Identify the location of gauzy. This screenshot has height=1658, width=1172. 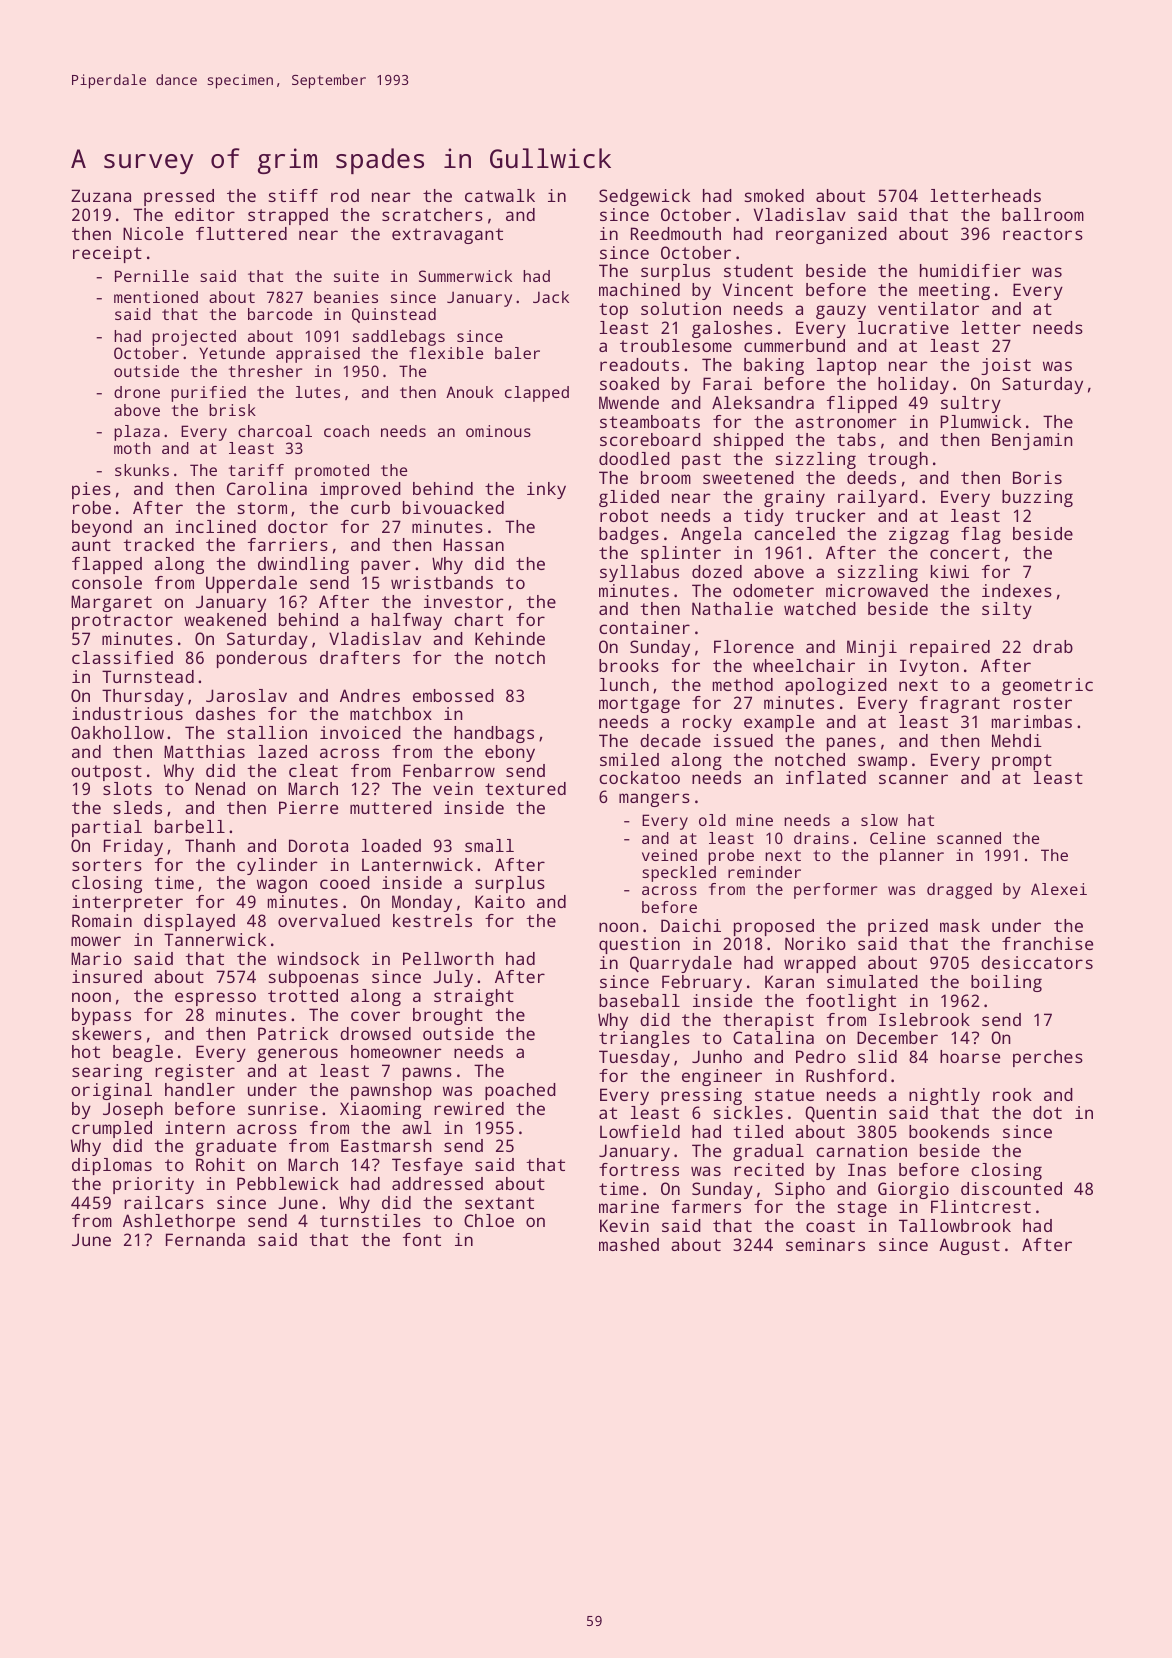
(841, 312).
